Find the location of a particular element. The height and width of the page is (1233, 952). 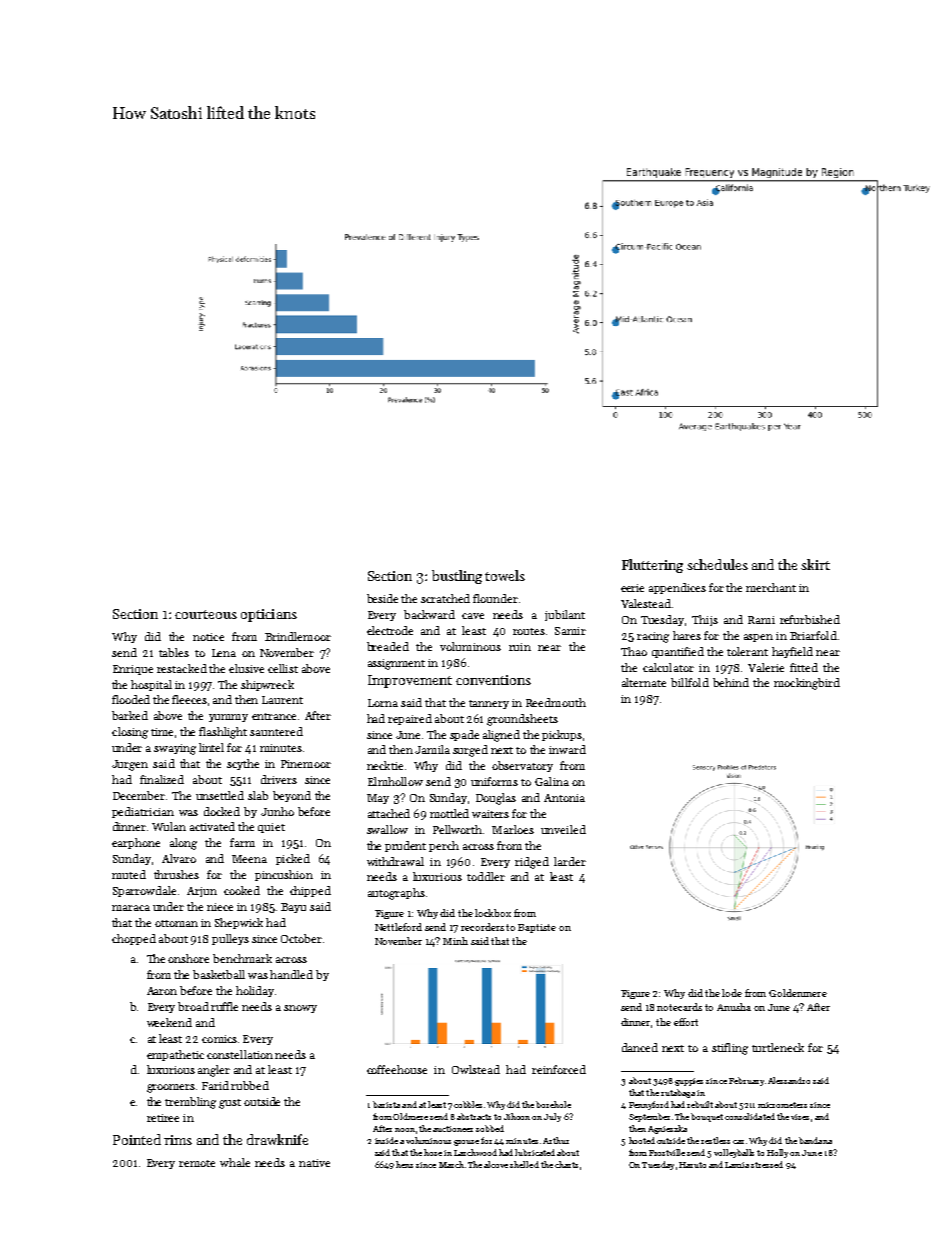

Laurent is located at coordinates (282, 700).
